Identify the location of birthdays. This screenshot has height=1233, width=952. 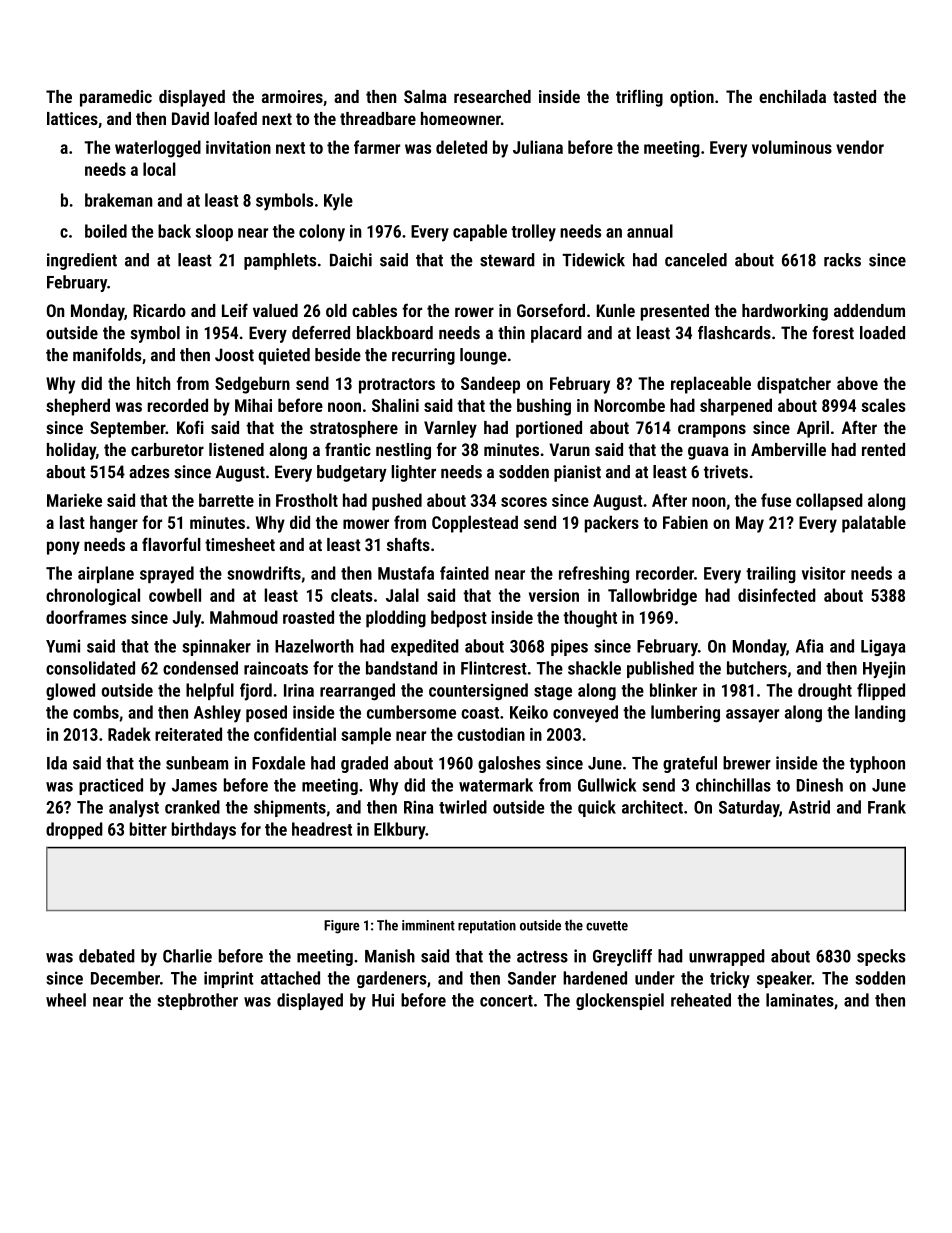
(204, 831).
